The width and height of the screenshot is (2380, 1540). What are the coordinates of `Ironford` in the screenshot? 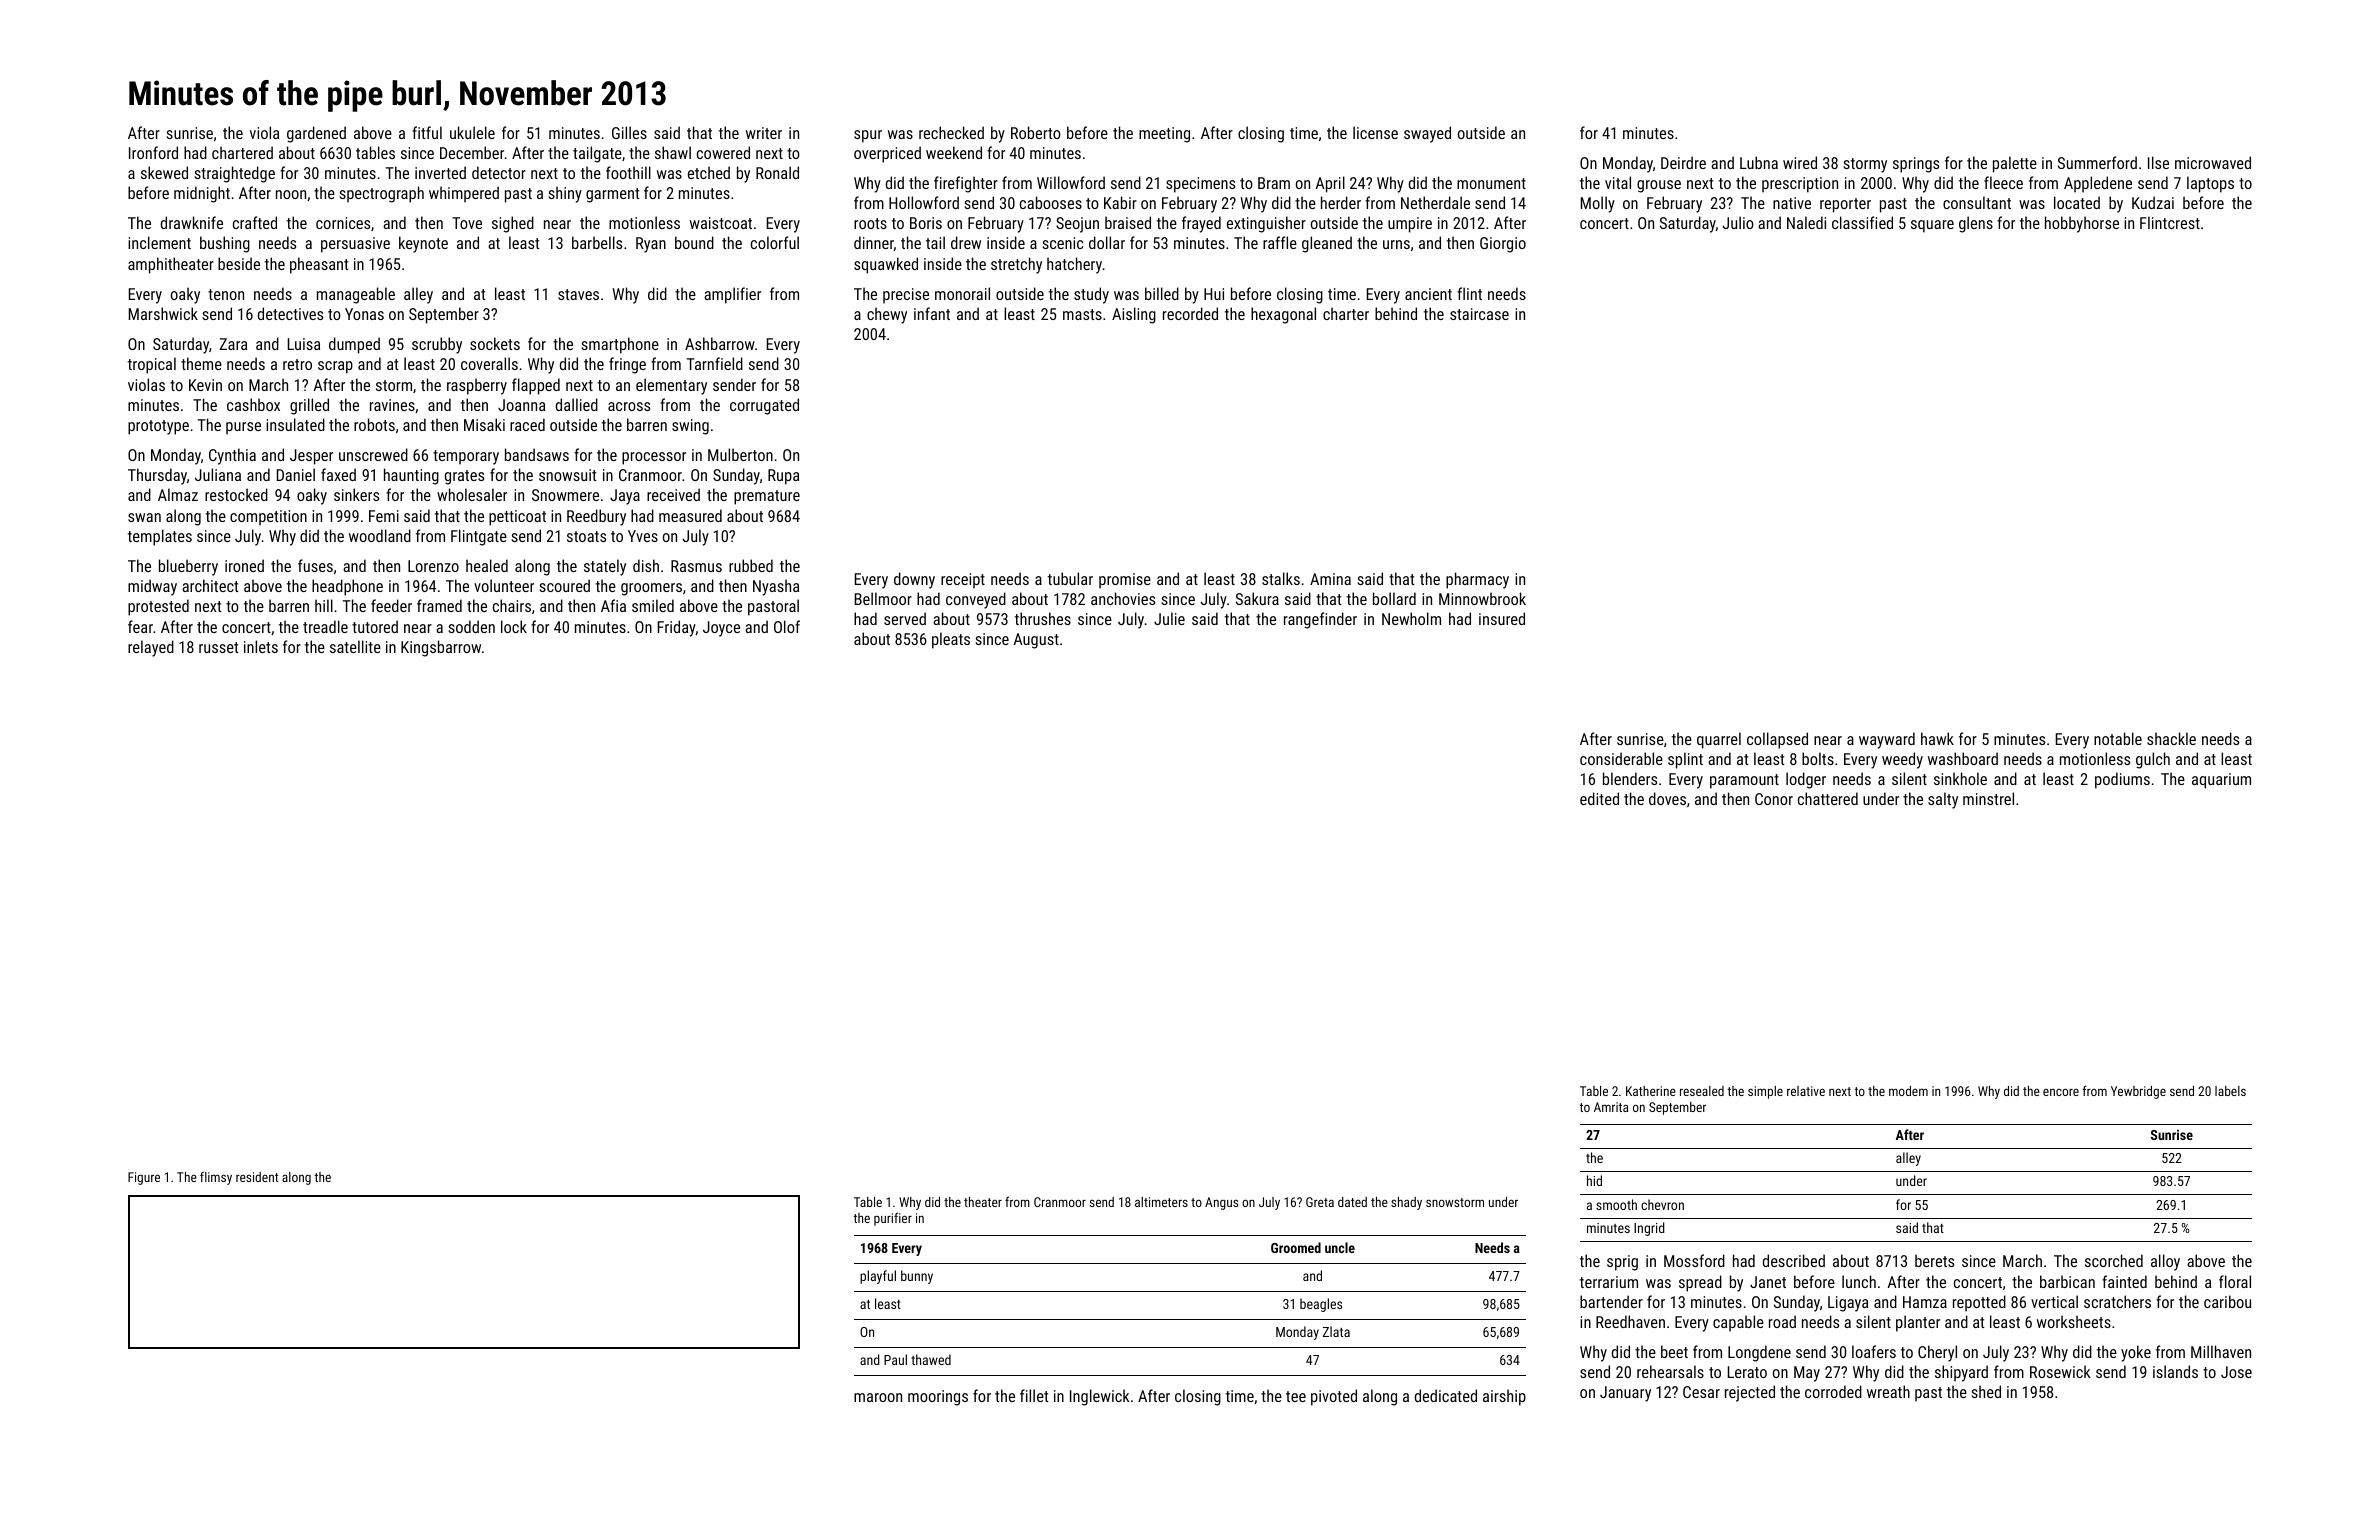 It's located at (153, 152).
